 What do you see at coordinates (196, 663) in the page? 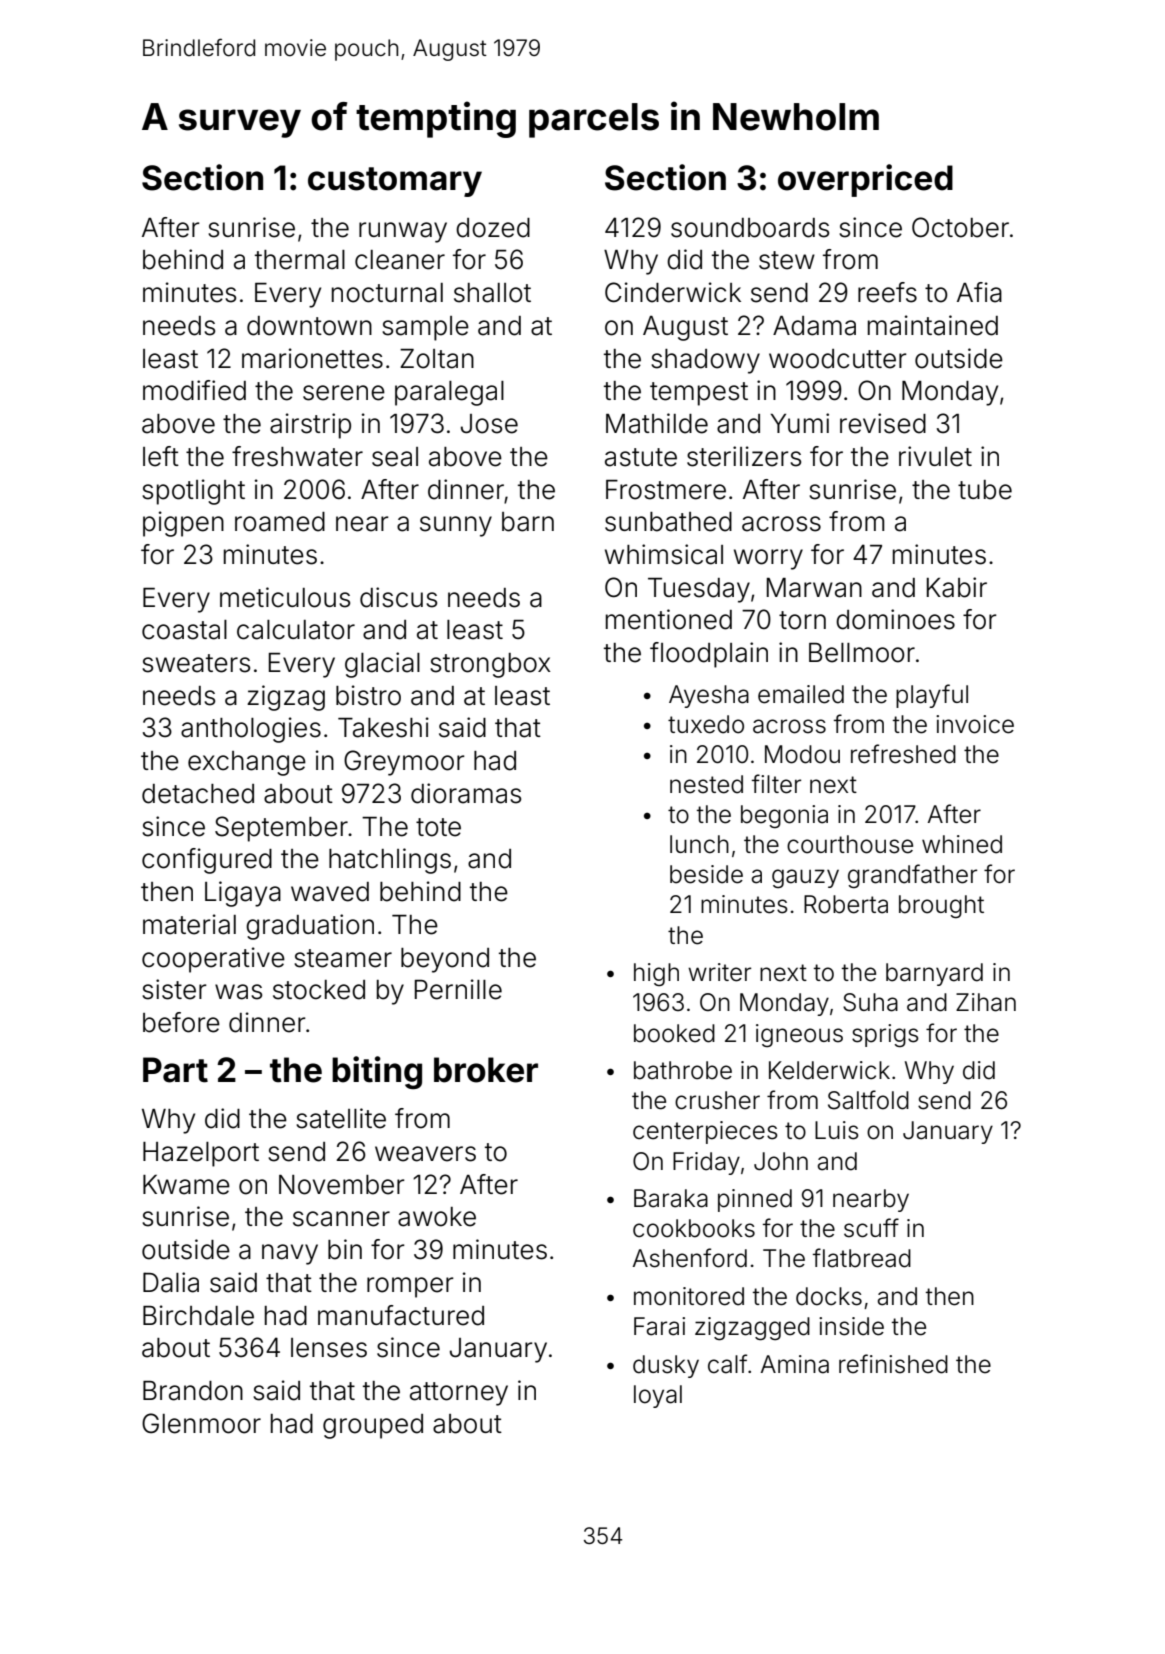
I see `sweaters` at bounding box center [196, 663].
